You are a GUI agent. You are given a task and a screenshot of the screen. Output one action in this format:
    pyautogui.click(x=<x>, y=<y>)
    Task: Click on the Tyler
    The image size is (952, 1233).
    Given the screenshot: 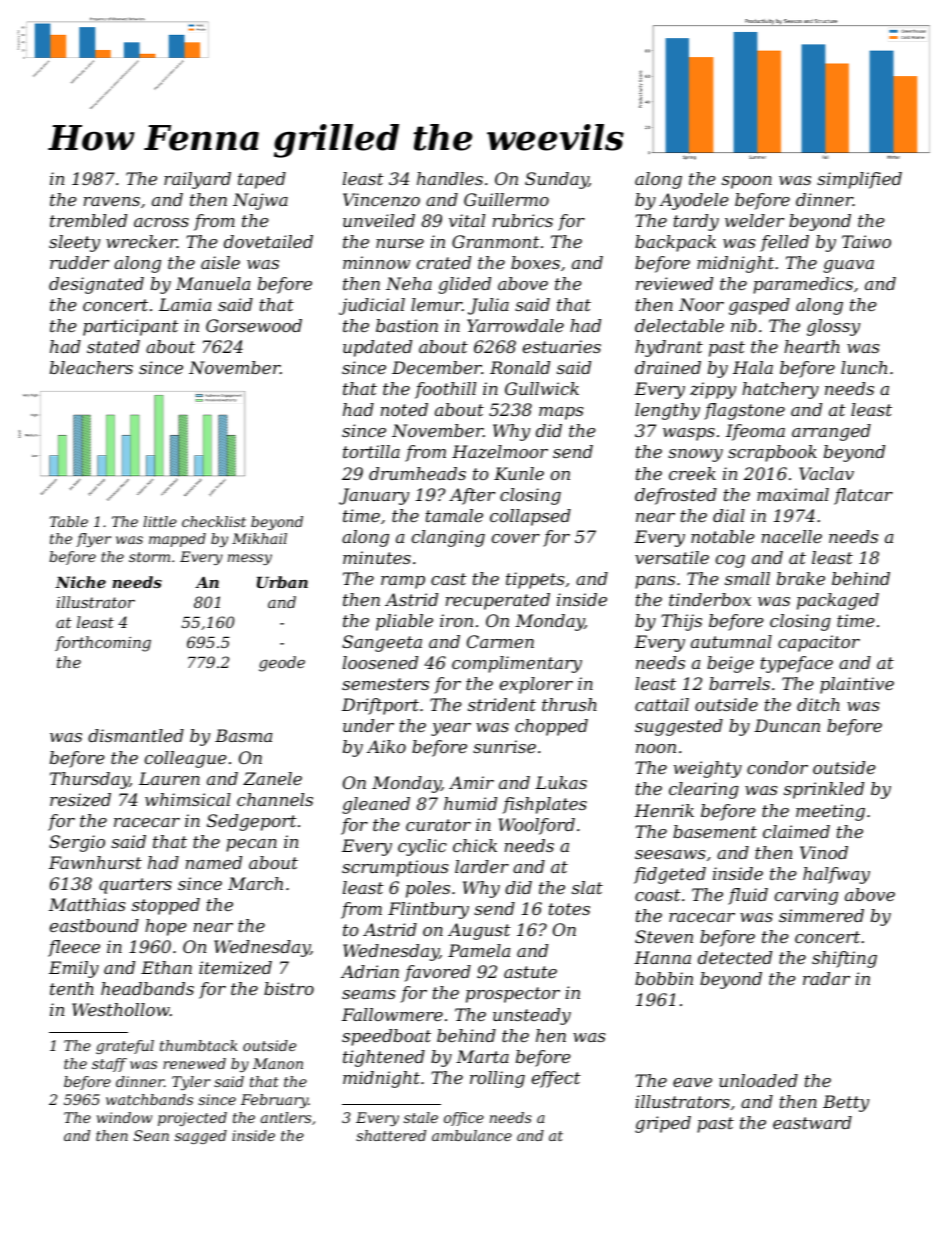 What is the action you would take?
    pyautogui.click(x=191, y=1083)
